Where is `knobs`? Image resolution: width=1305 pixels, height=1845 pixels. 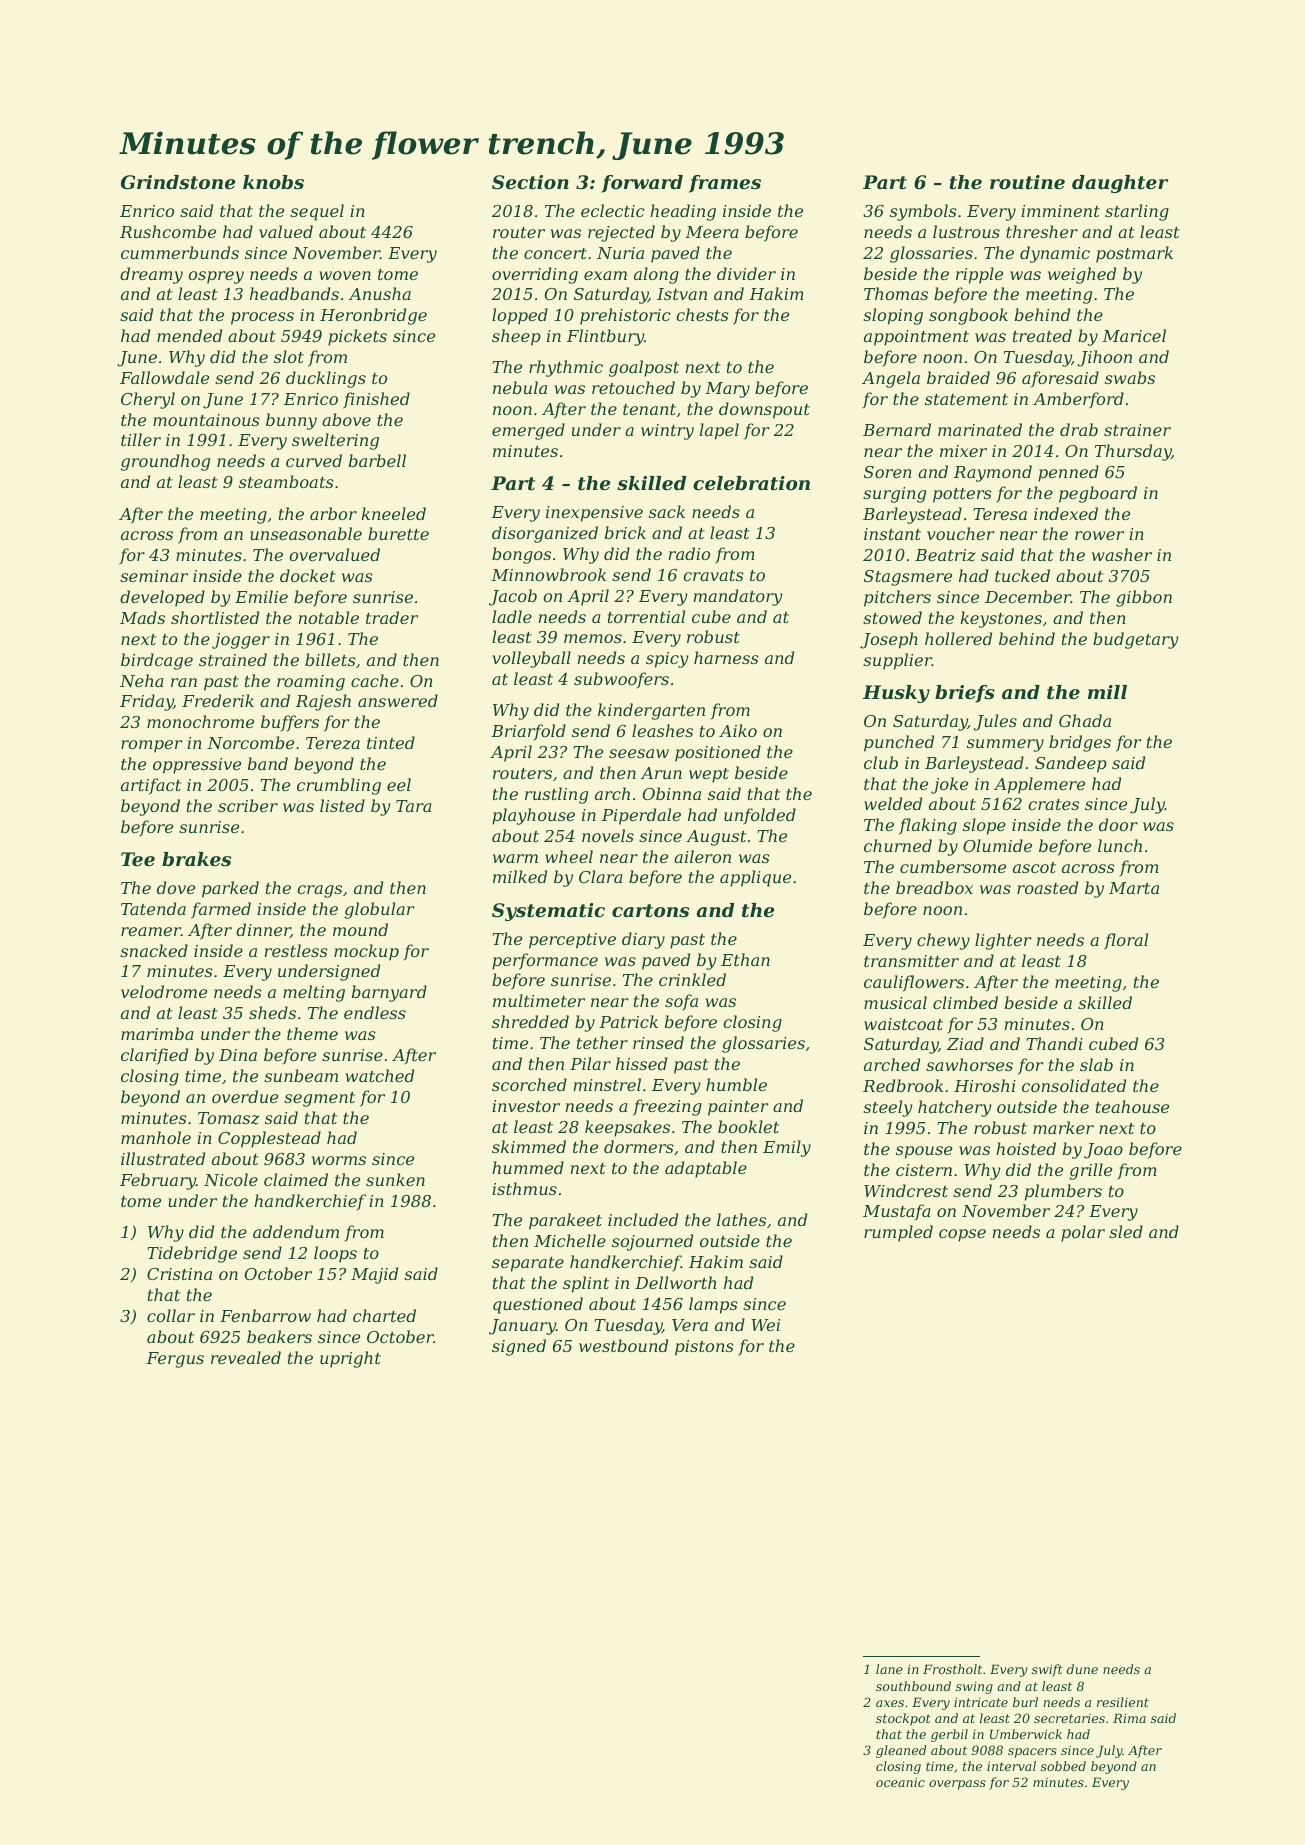 knobs is located at coordinates (273, 182).
